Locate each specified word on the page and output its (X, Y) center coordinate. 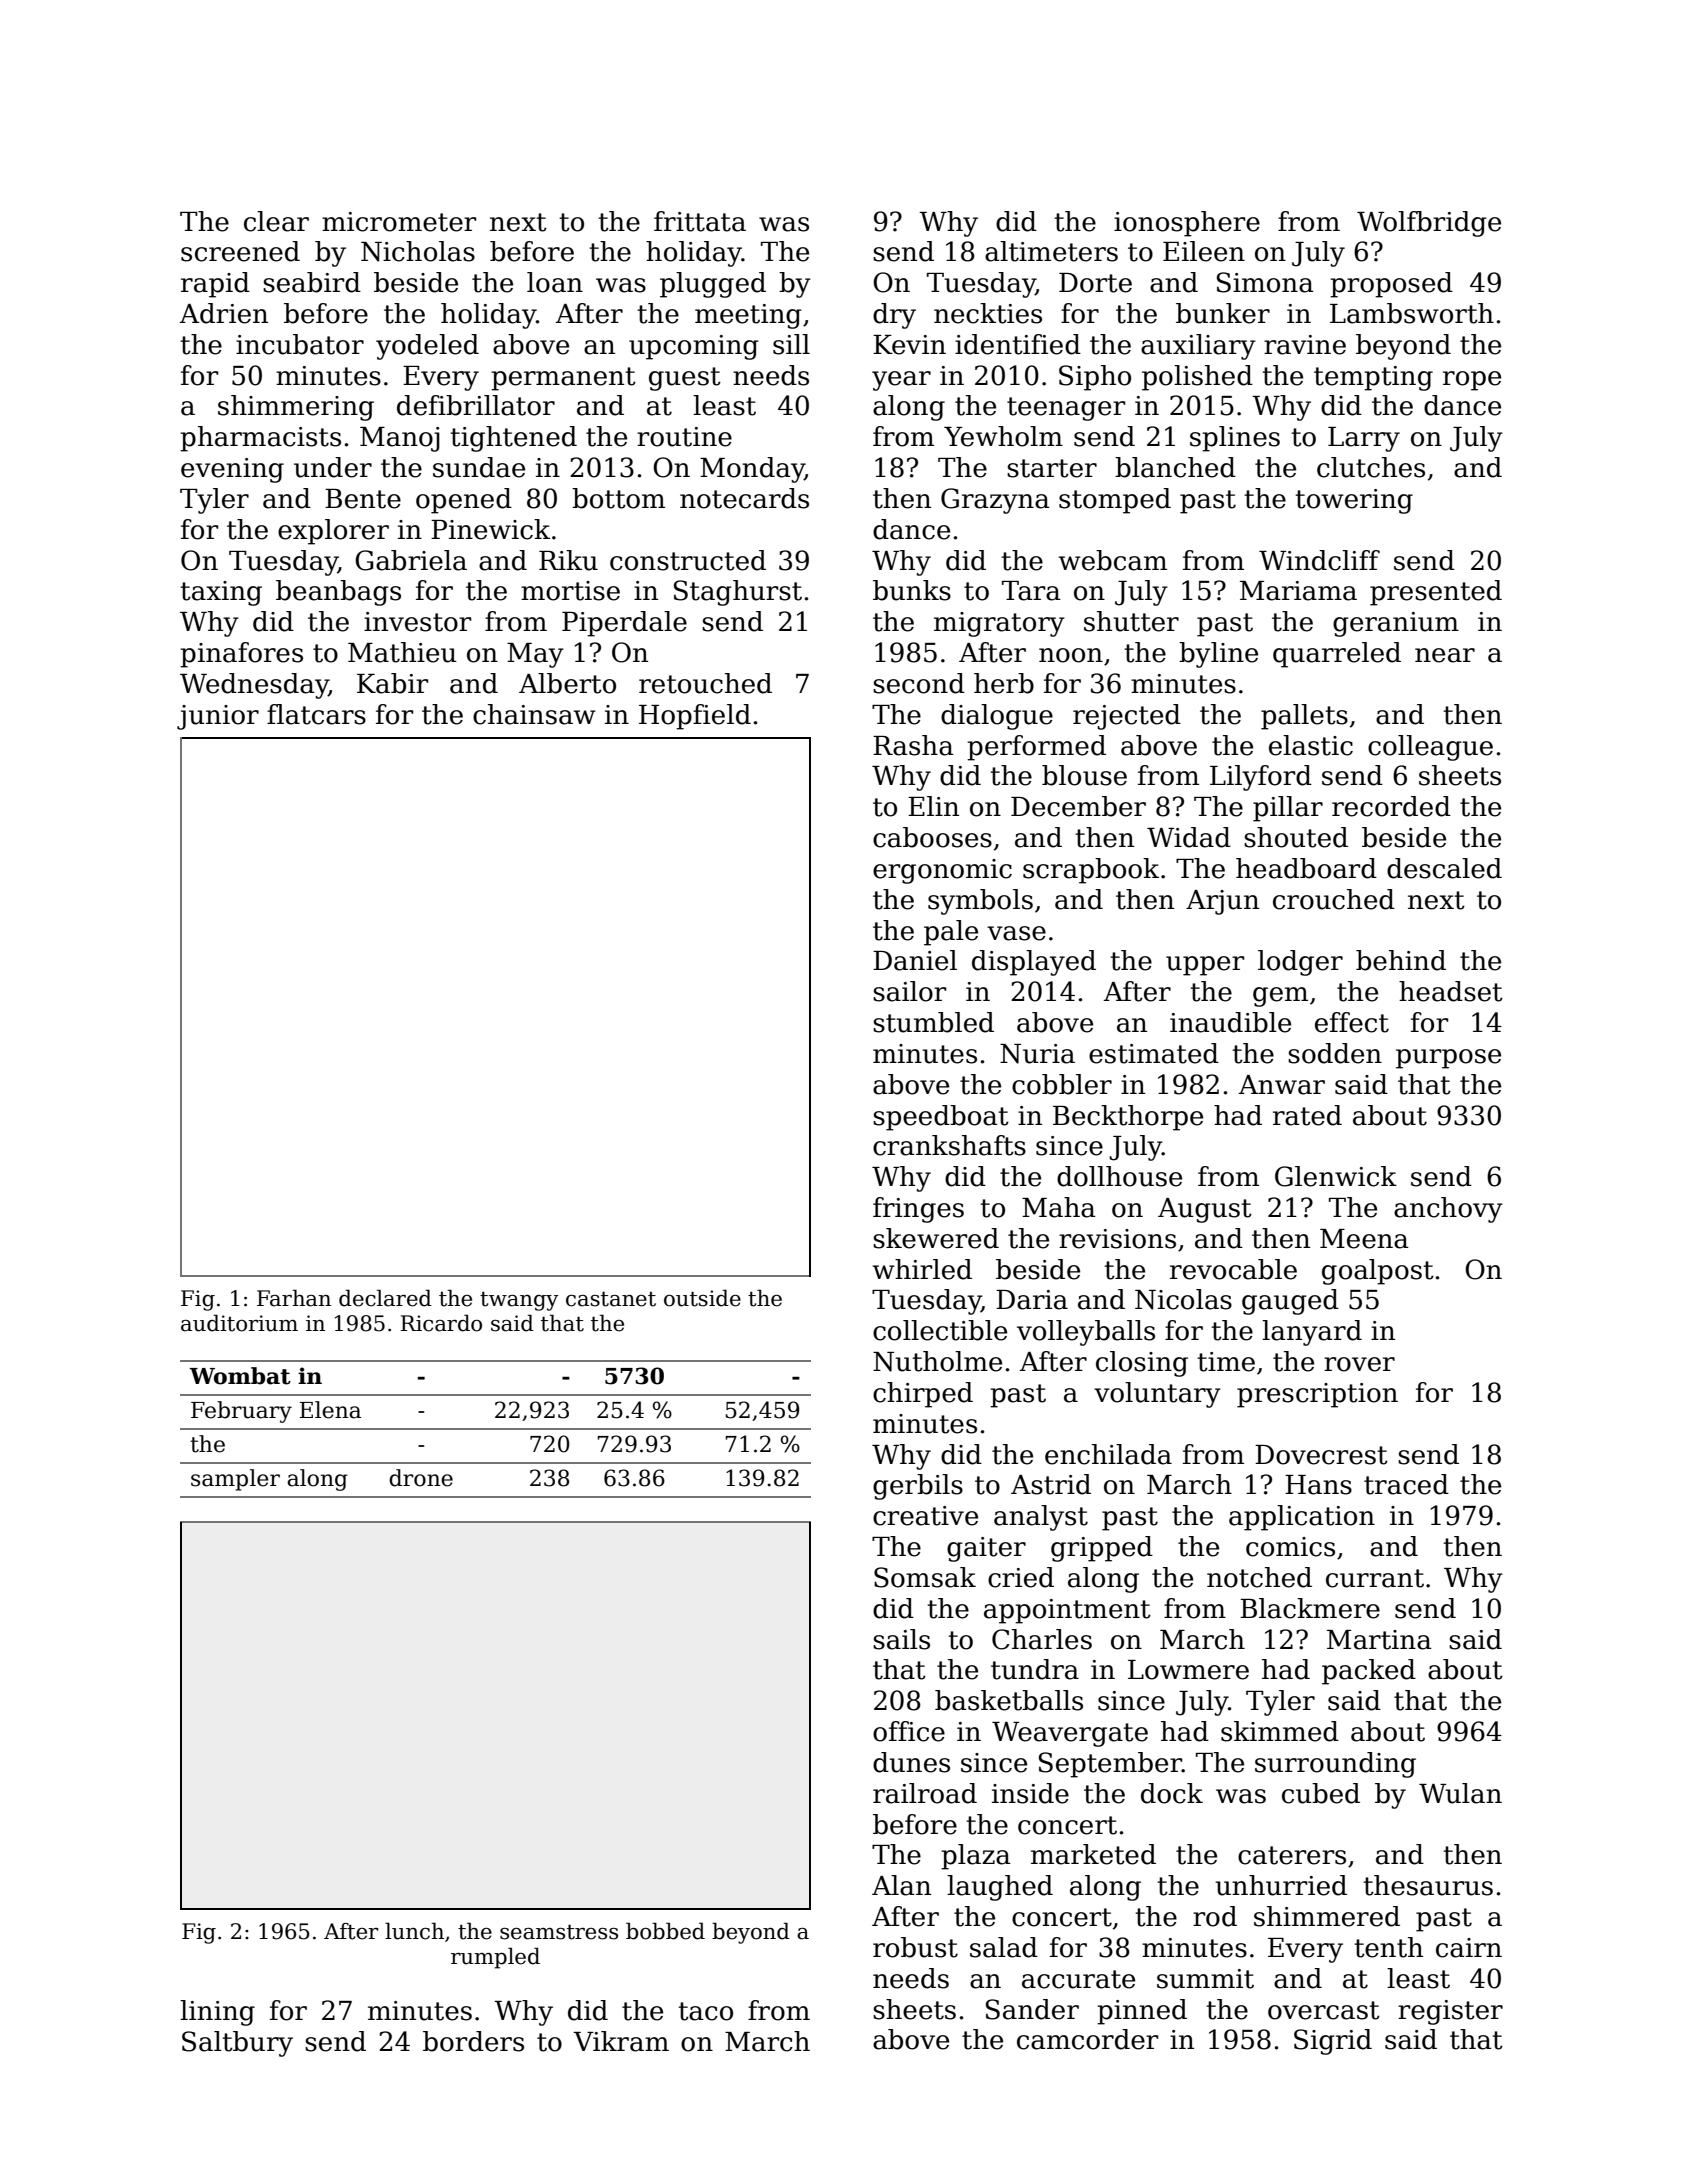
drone (421, 1478)
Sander (1032, 2009)
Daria (1032, 1300)
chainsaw (534, 714)
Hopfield (695, 717)
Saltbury (237, 2044)
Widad (1189, 837)
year (901, 381)
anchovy (1448, 1210)
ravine (1305, 345)
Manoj (400, 439)
